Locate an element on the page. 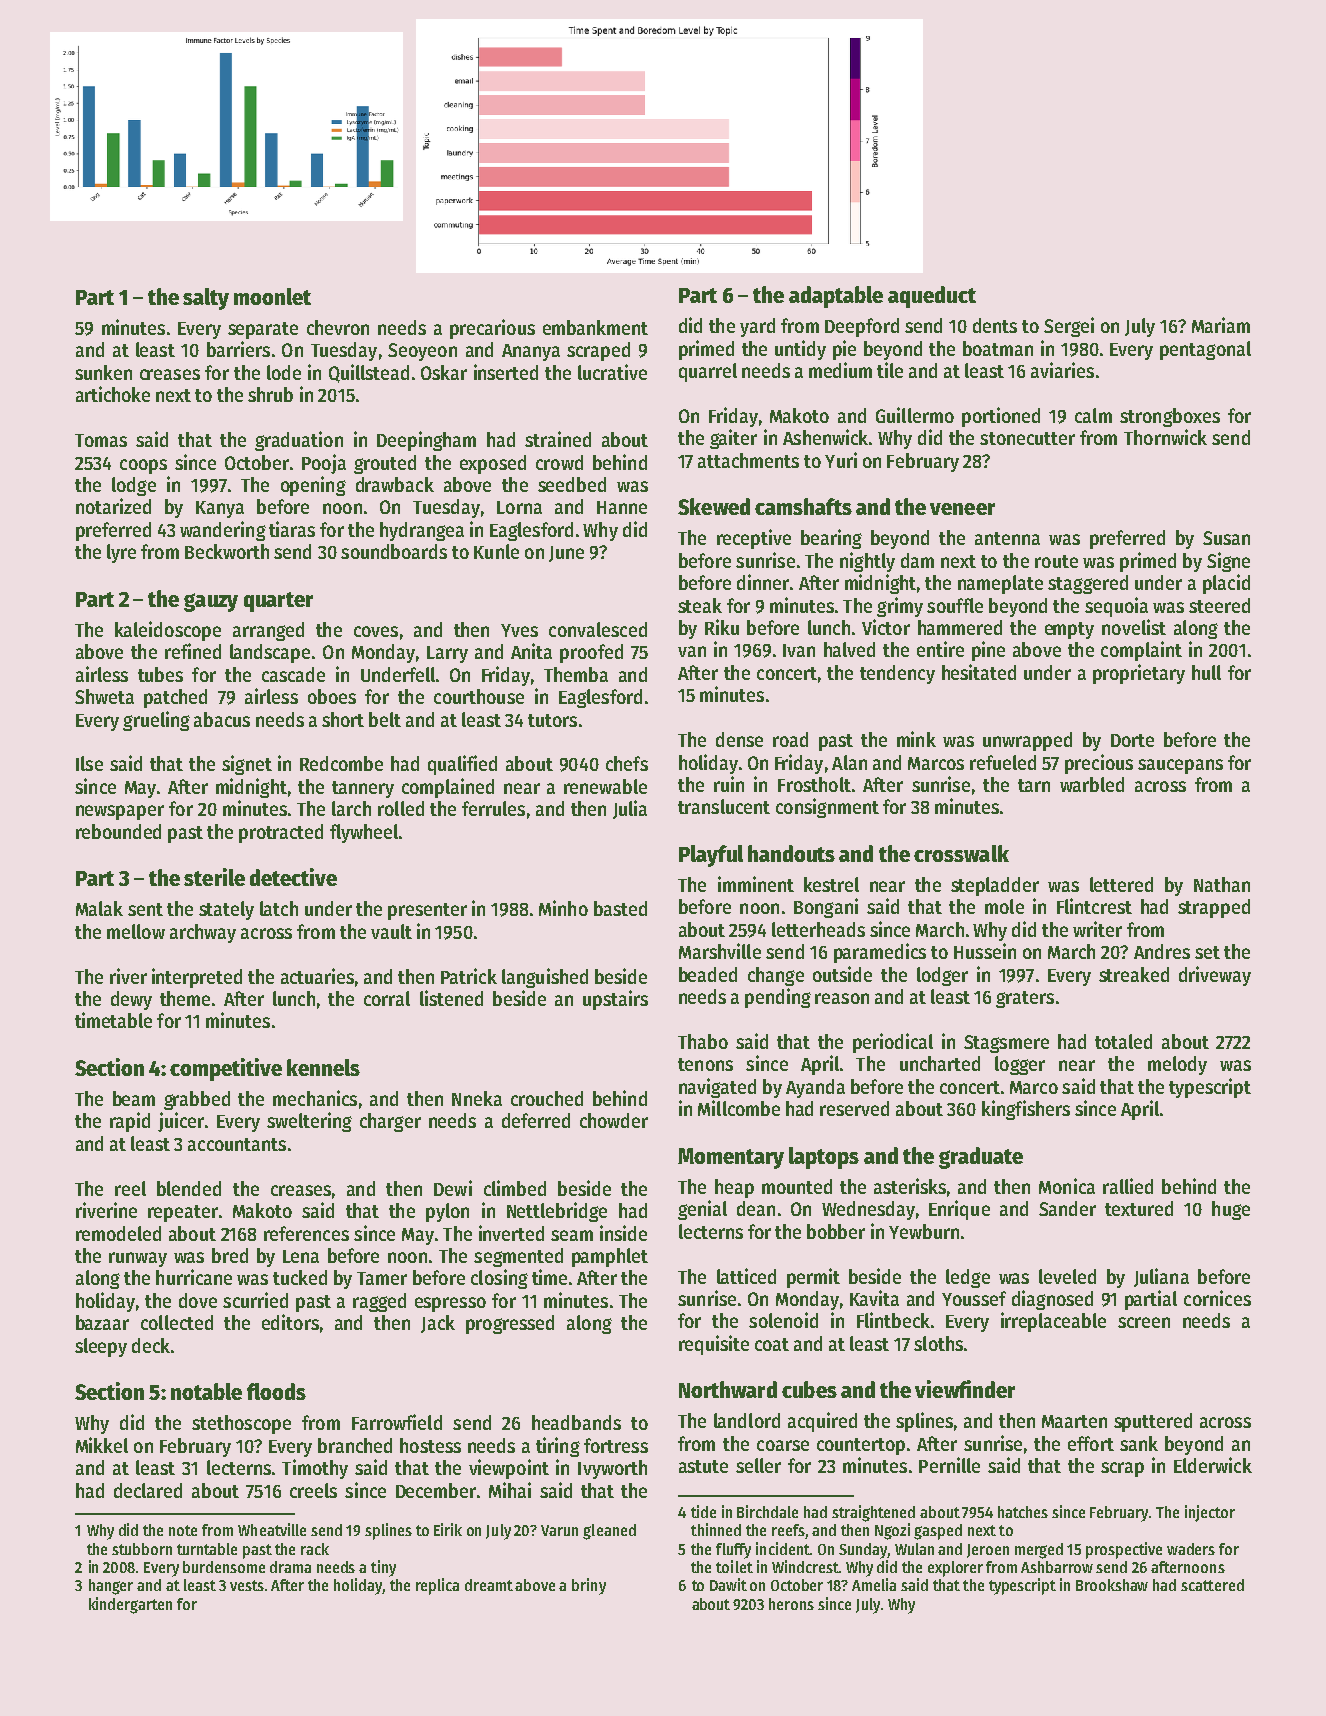  genial is located at coordinates (702, 1210).
